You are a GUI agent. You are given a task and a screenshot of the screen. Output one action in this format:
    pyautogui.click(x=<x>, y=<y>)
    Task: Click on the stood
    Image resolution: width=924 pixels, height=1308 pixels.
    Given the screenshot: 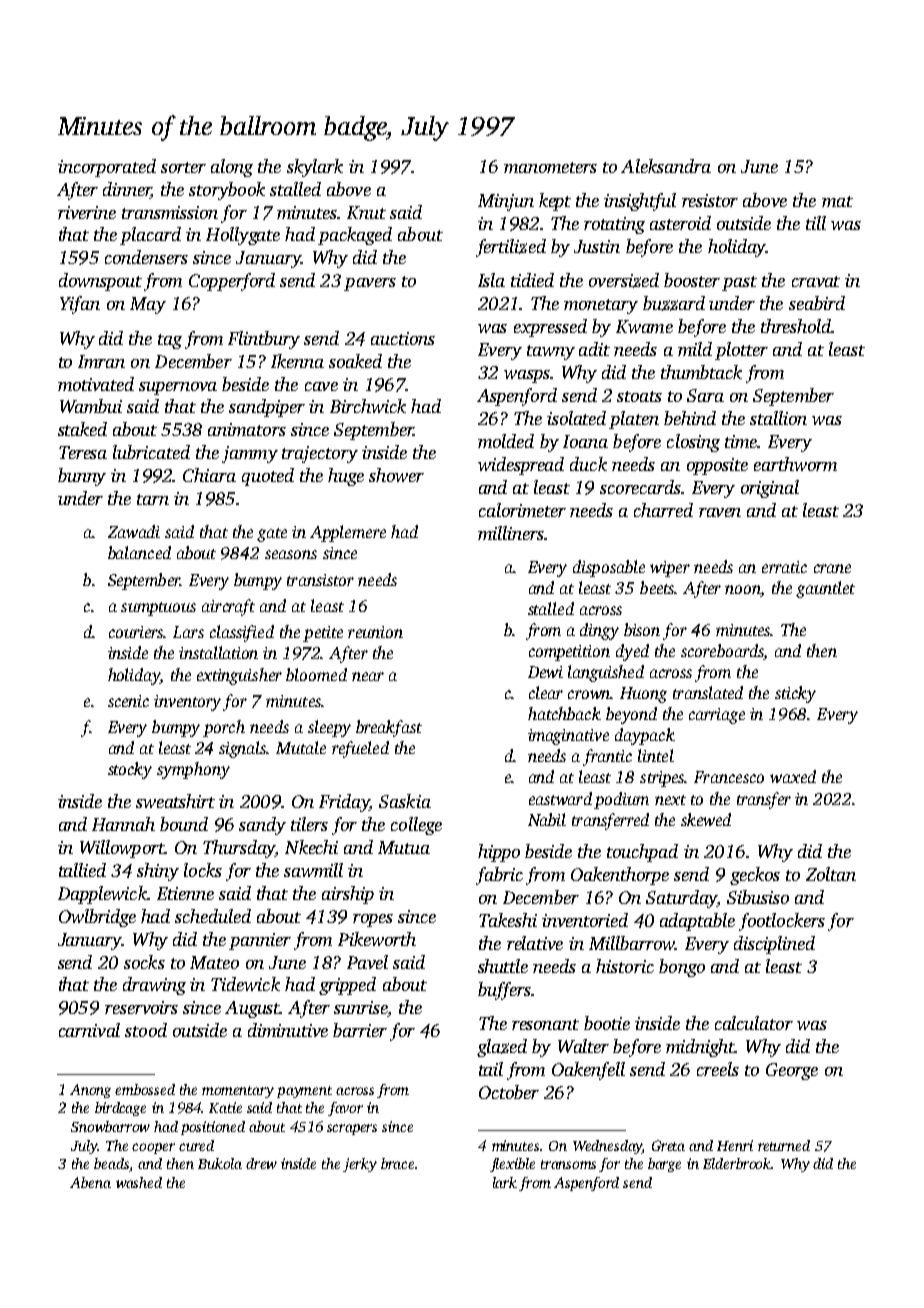 What is the action you would take?
    pyautogui.click(x=146, y=1030)
